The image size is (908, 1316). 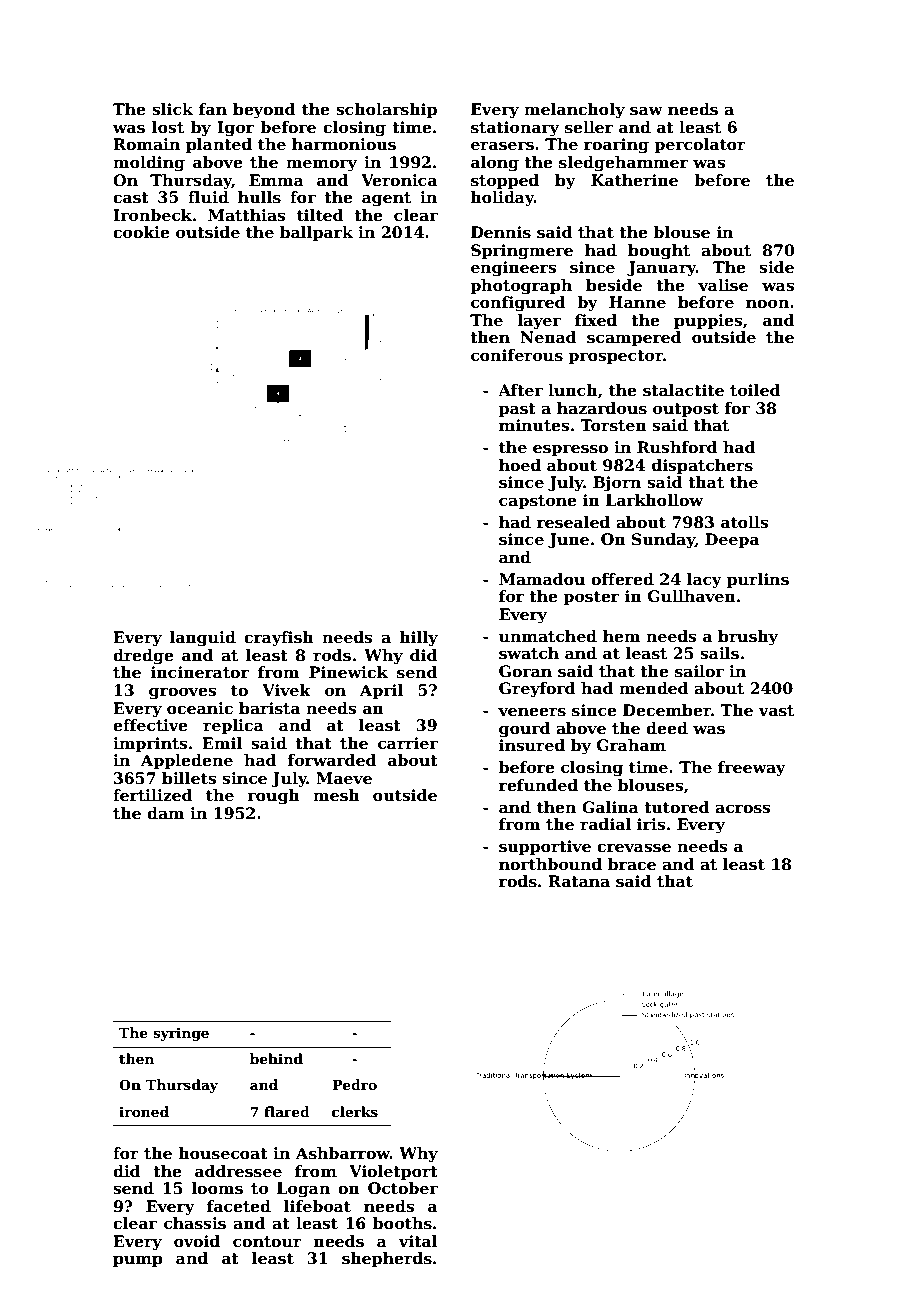 I want to click on bought, so click(x=659, y=252).
